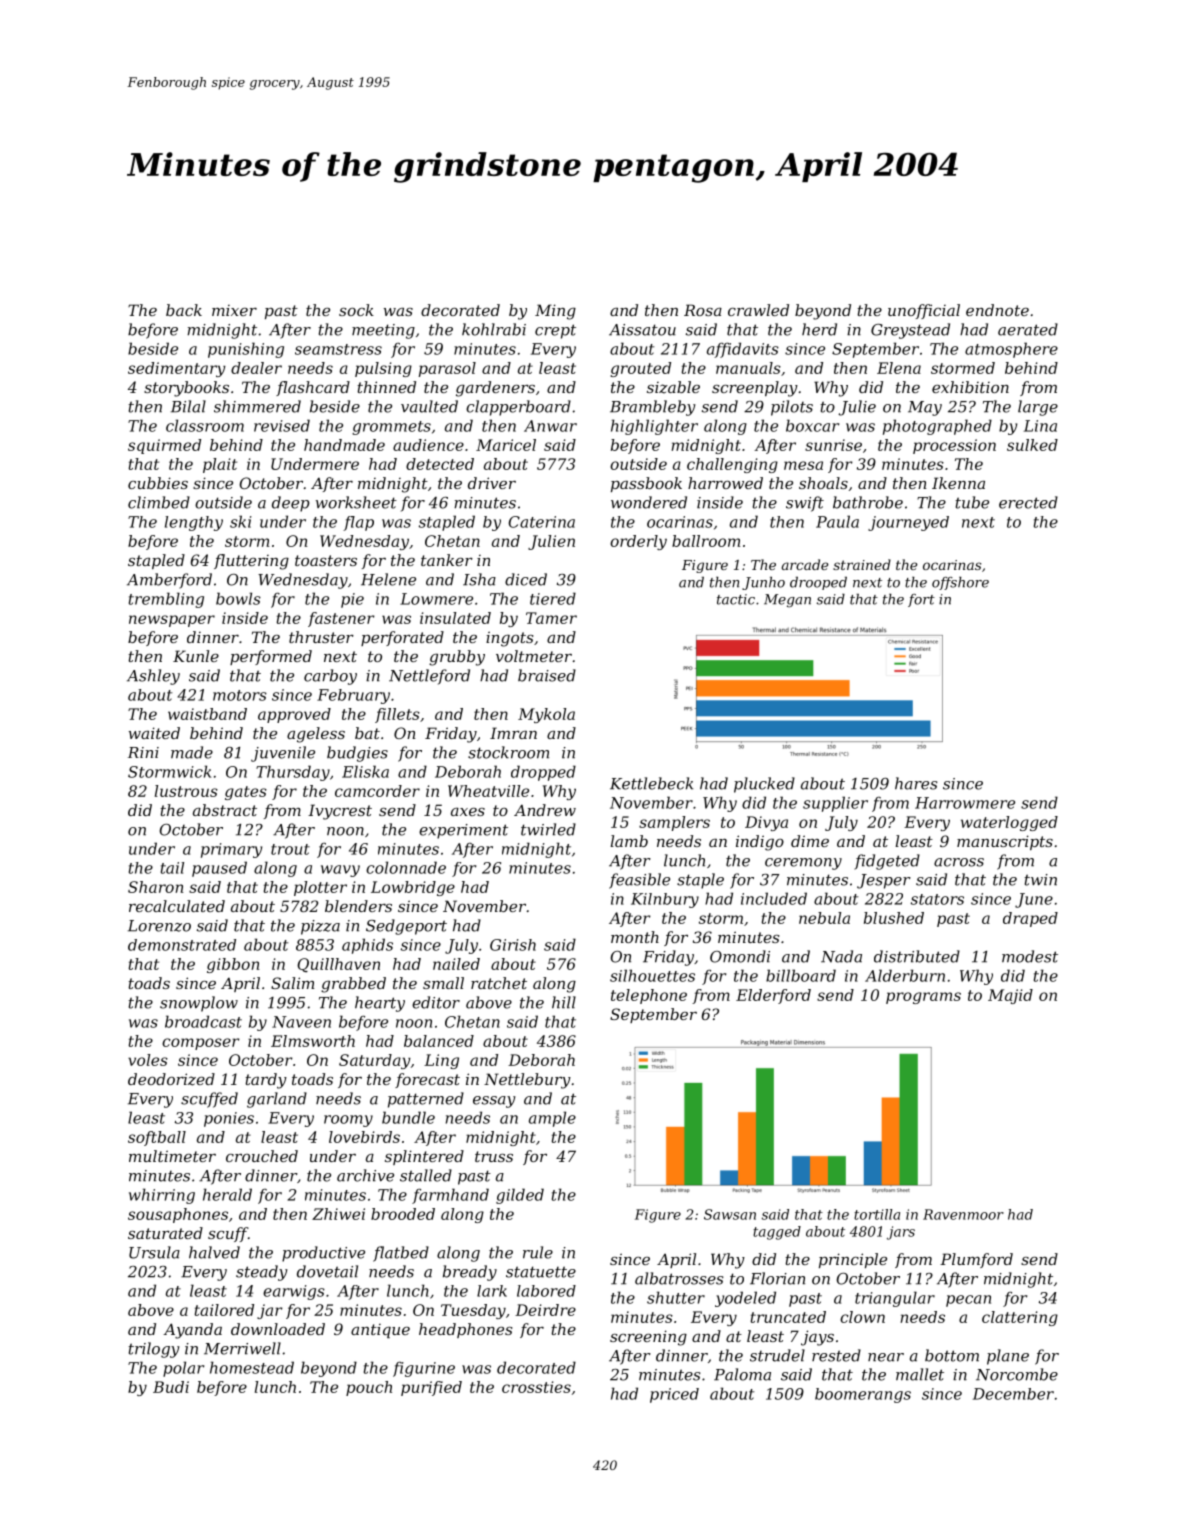  What do you see at coordinates (172, 1156) in the screenshot?
I see `multimeter` at bounding box center [172, 1156].
